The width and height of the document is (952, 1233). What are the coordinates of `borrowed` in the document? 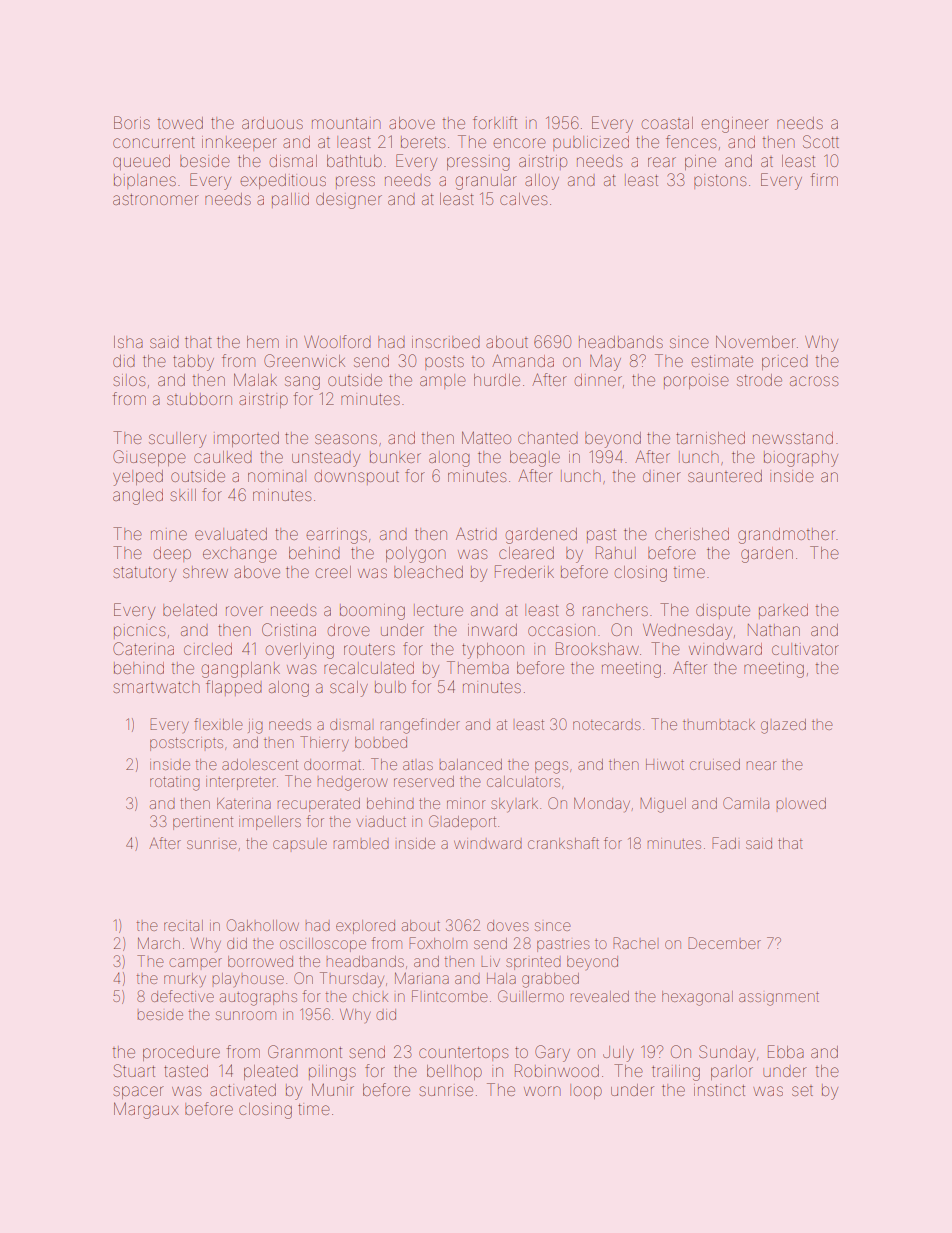 It's located at (260, 961).
